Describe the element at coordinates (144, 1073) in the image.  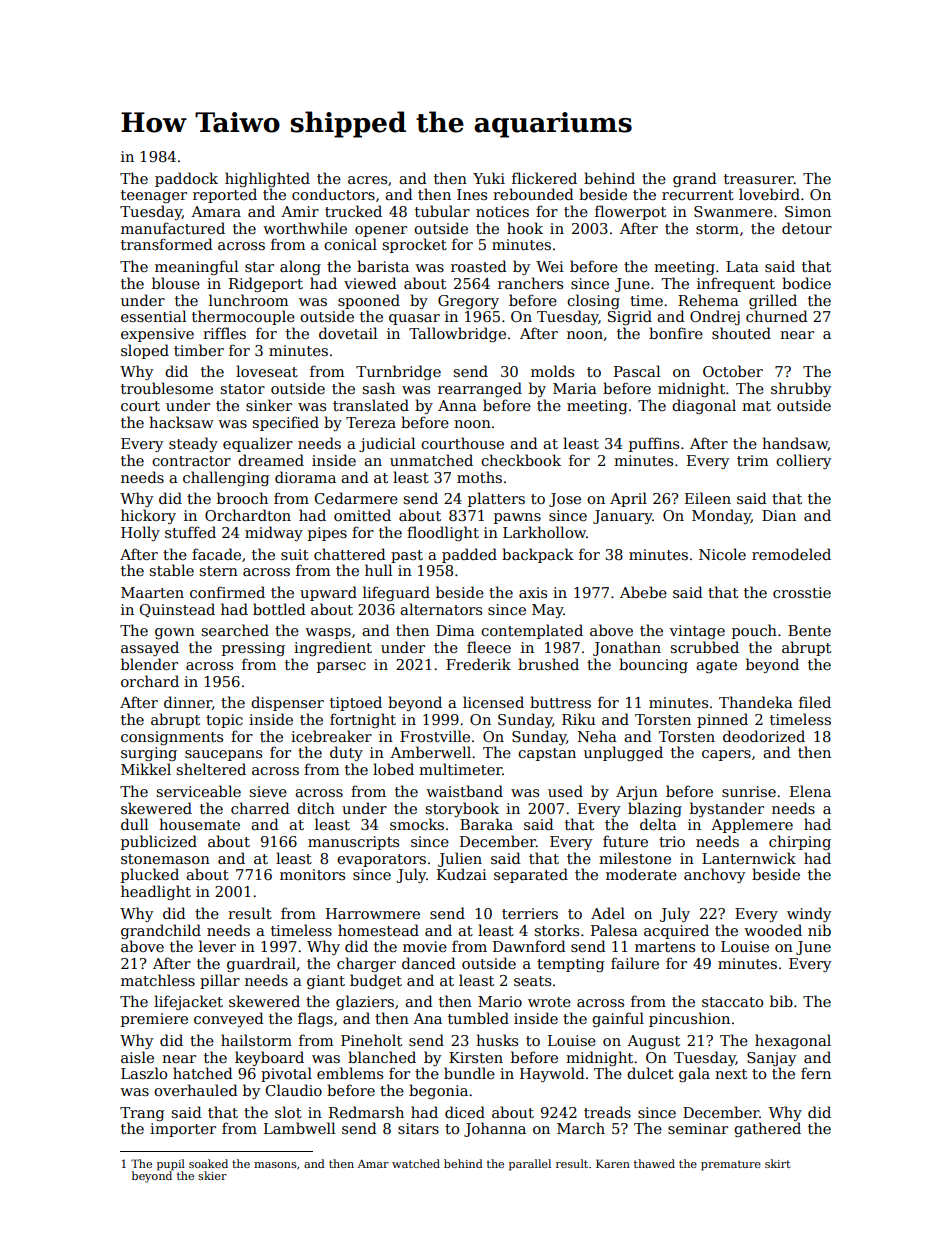
I see `Laszlo` at that location.
